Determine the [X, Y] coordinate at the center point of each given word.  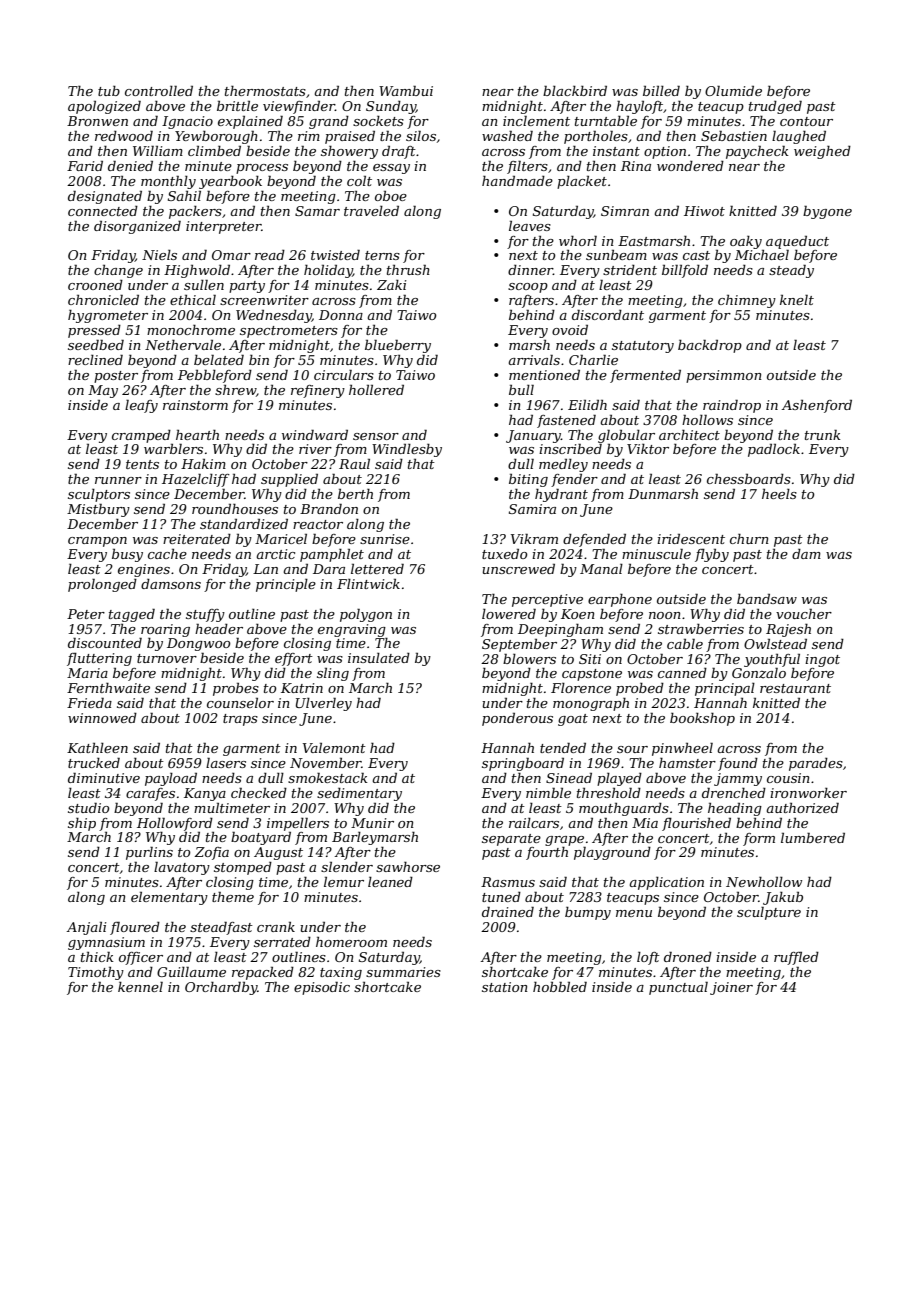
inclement [536, 121]
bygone [827, 212]
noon [665, 615]
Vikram [534, 539]
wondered [690, 166]
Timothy [96, 973]
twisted [335, 255]
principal [725, 689]
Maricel [281, 539]
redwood [124, 136]
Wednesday [274, 316]
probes [236, 689]
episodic [322, 988]
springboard [523, 764]
